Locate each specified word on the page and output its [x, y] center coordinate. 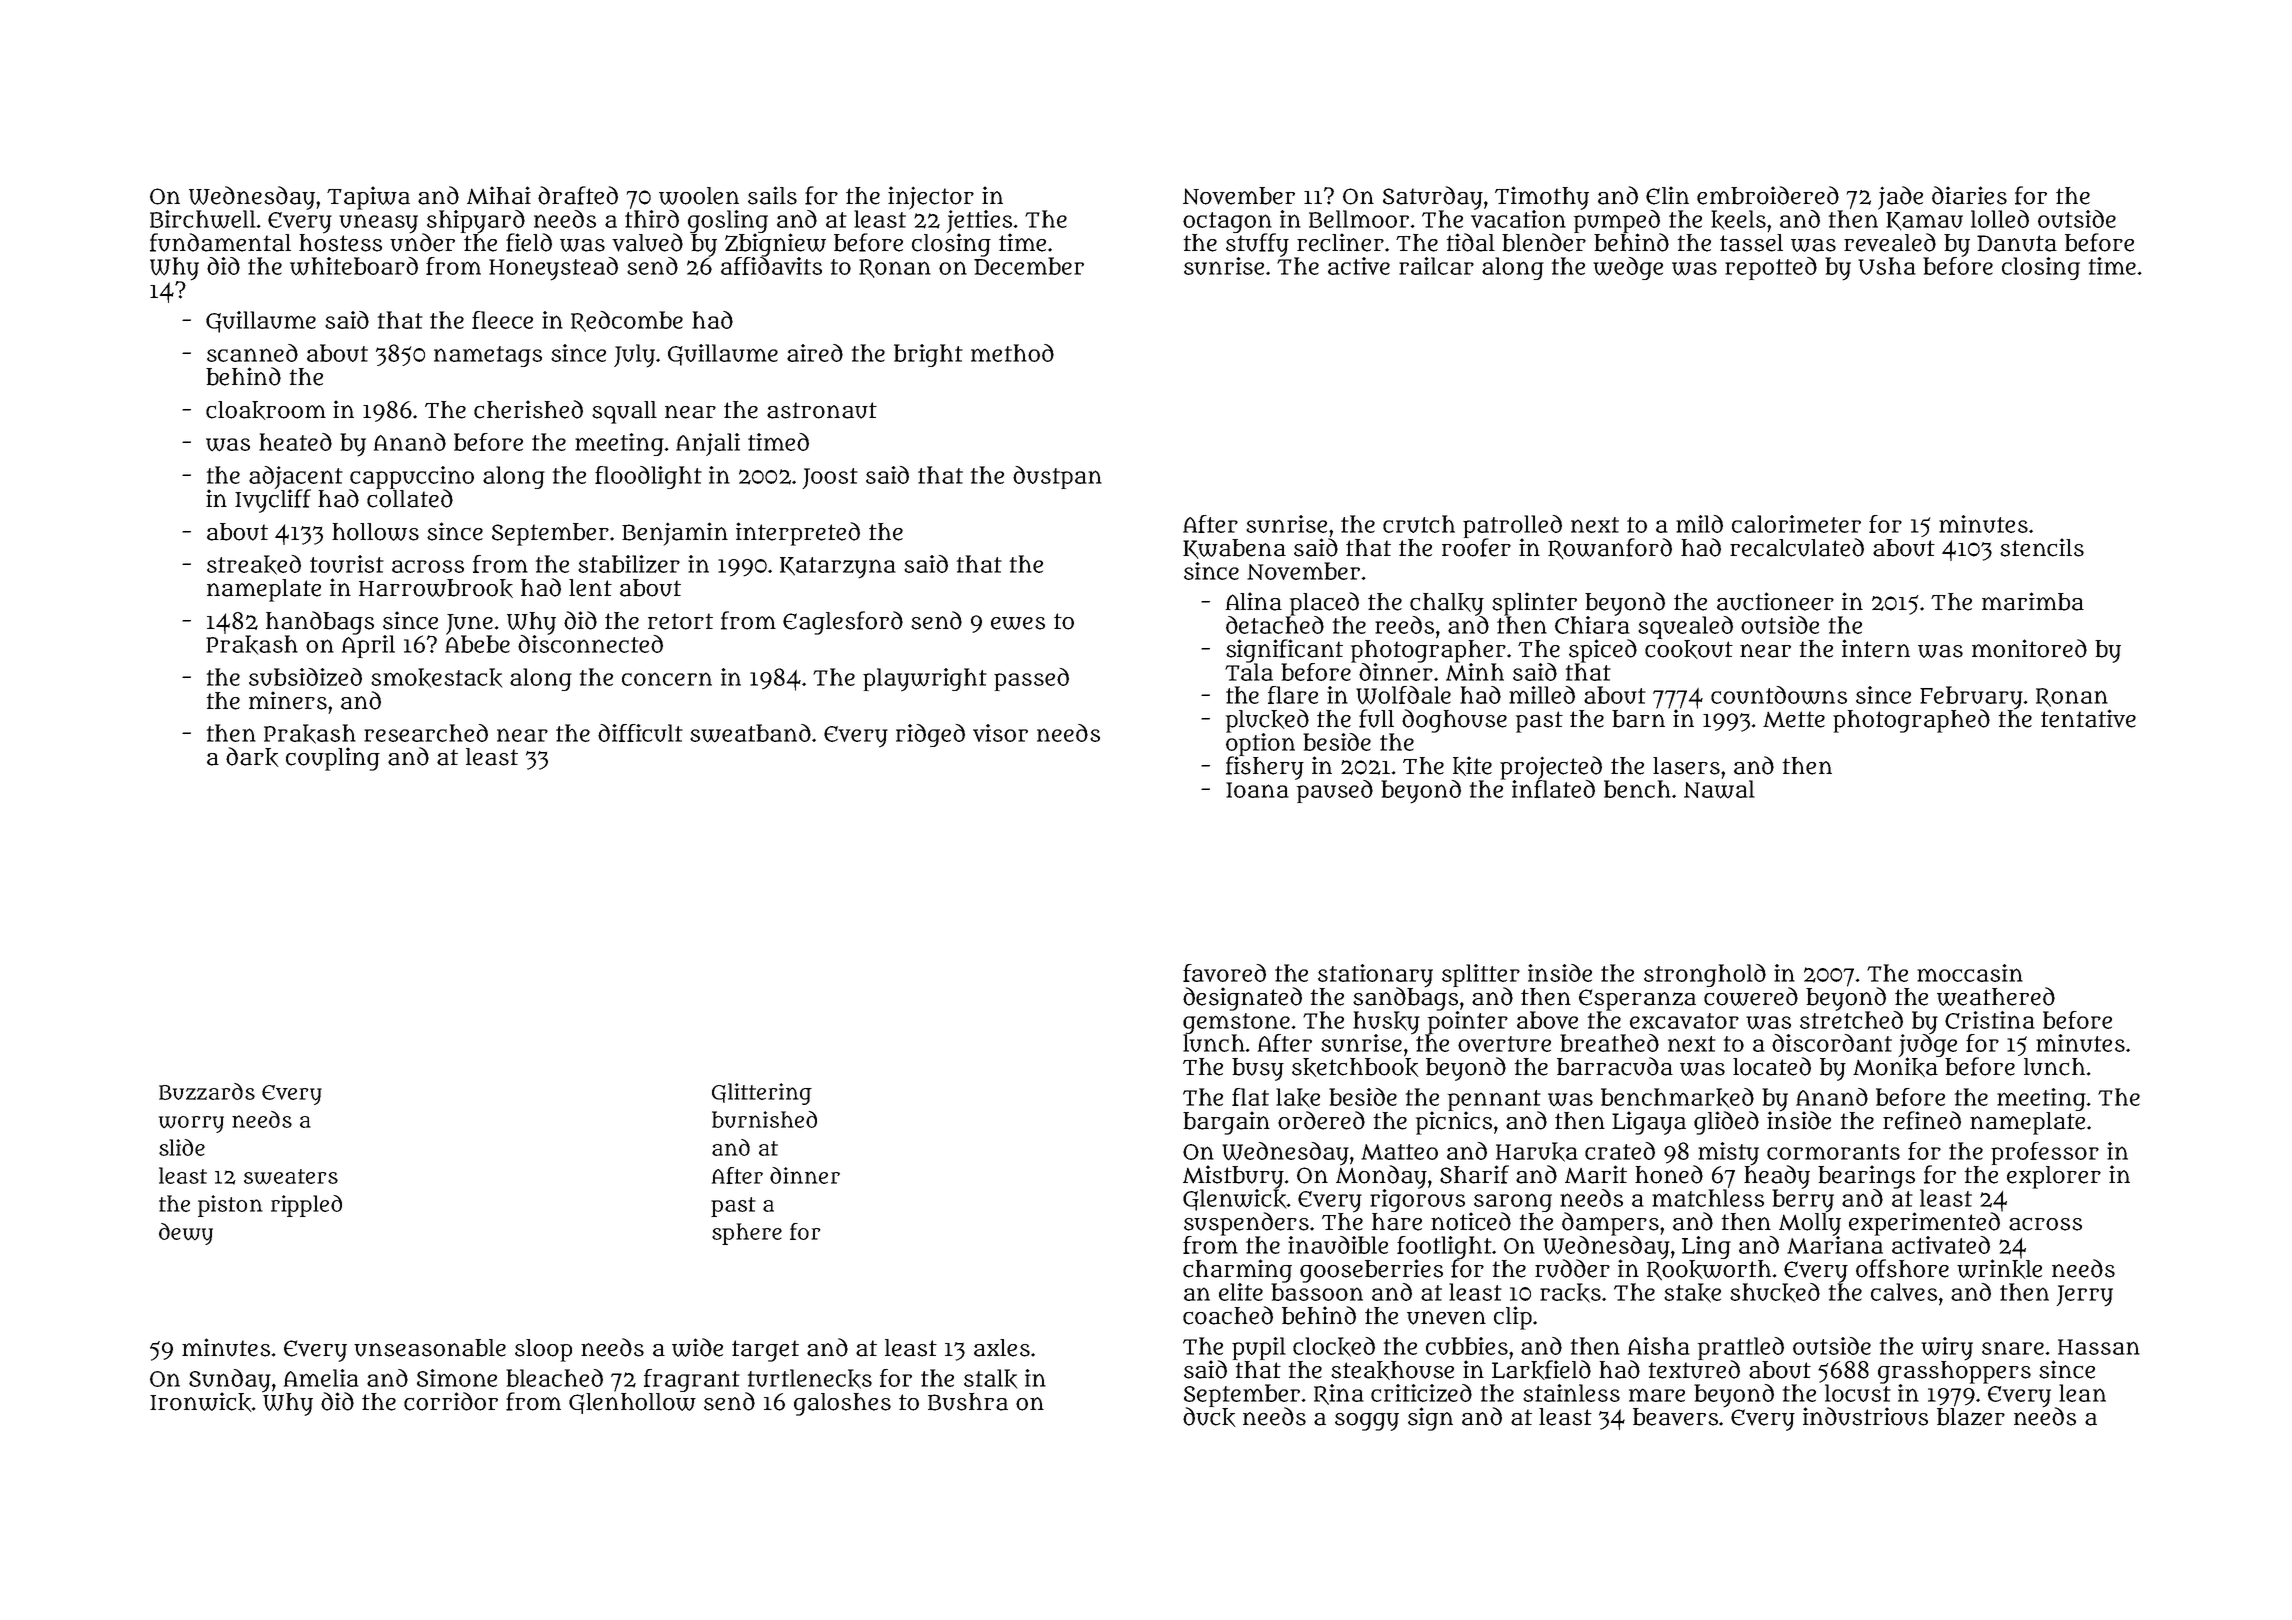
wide [697, 1347]
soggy [1367, 1422]
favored [1224, 973]
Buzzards [207, 1091]
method [1012, 353]
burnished [764, 1119]
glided [1726, 1123]
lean [2082, 1393]
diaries [1969, 195]
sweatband [750, 733]
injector [931, 198]
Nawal [1719, 789]
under [422, 242]
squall [624, 412]
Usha [1887, 266]
